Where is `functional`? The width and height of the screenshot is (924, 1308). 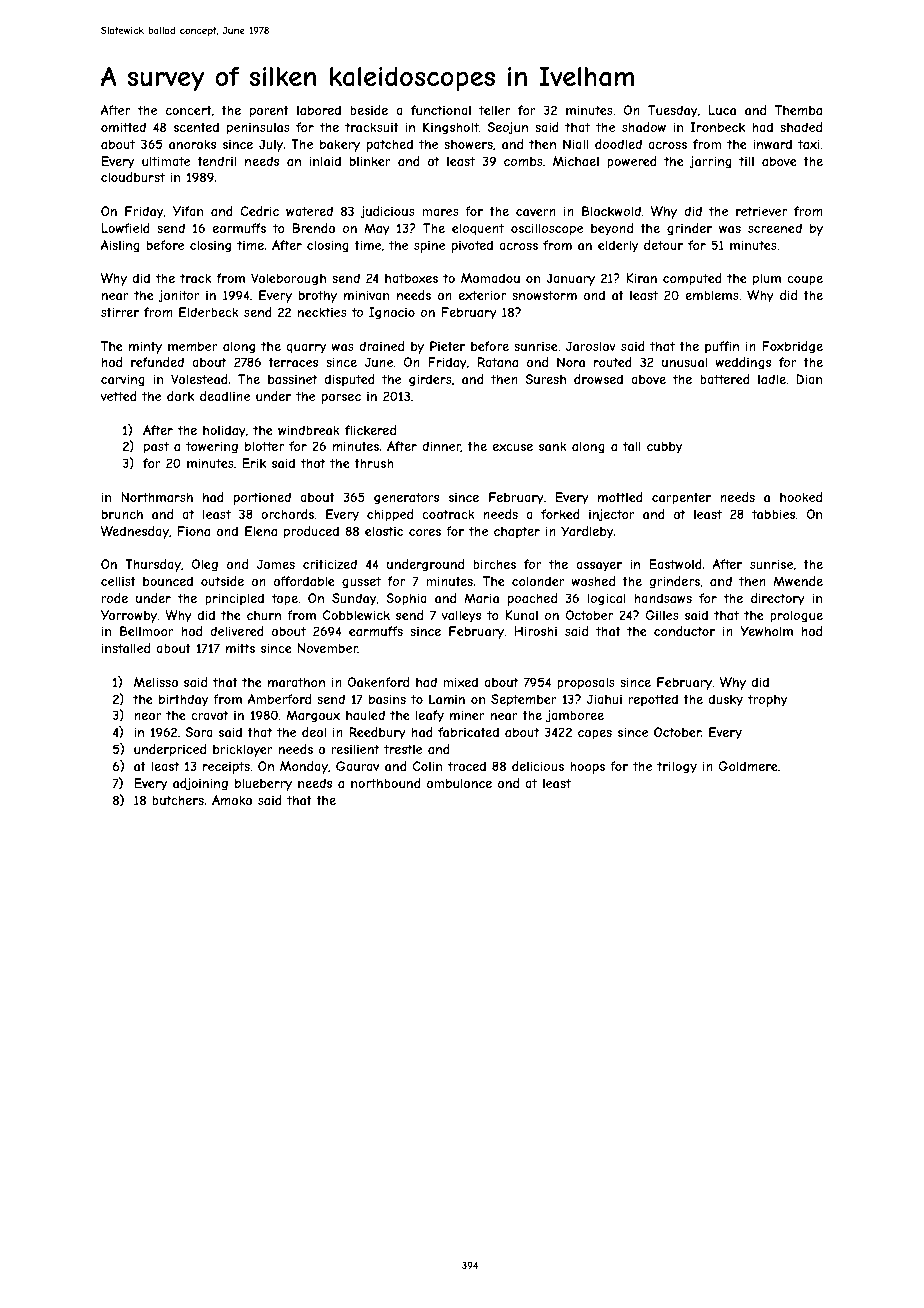
functional is located at coordinates (441, 110).
